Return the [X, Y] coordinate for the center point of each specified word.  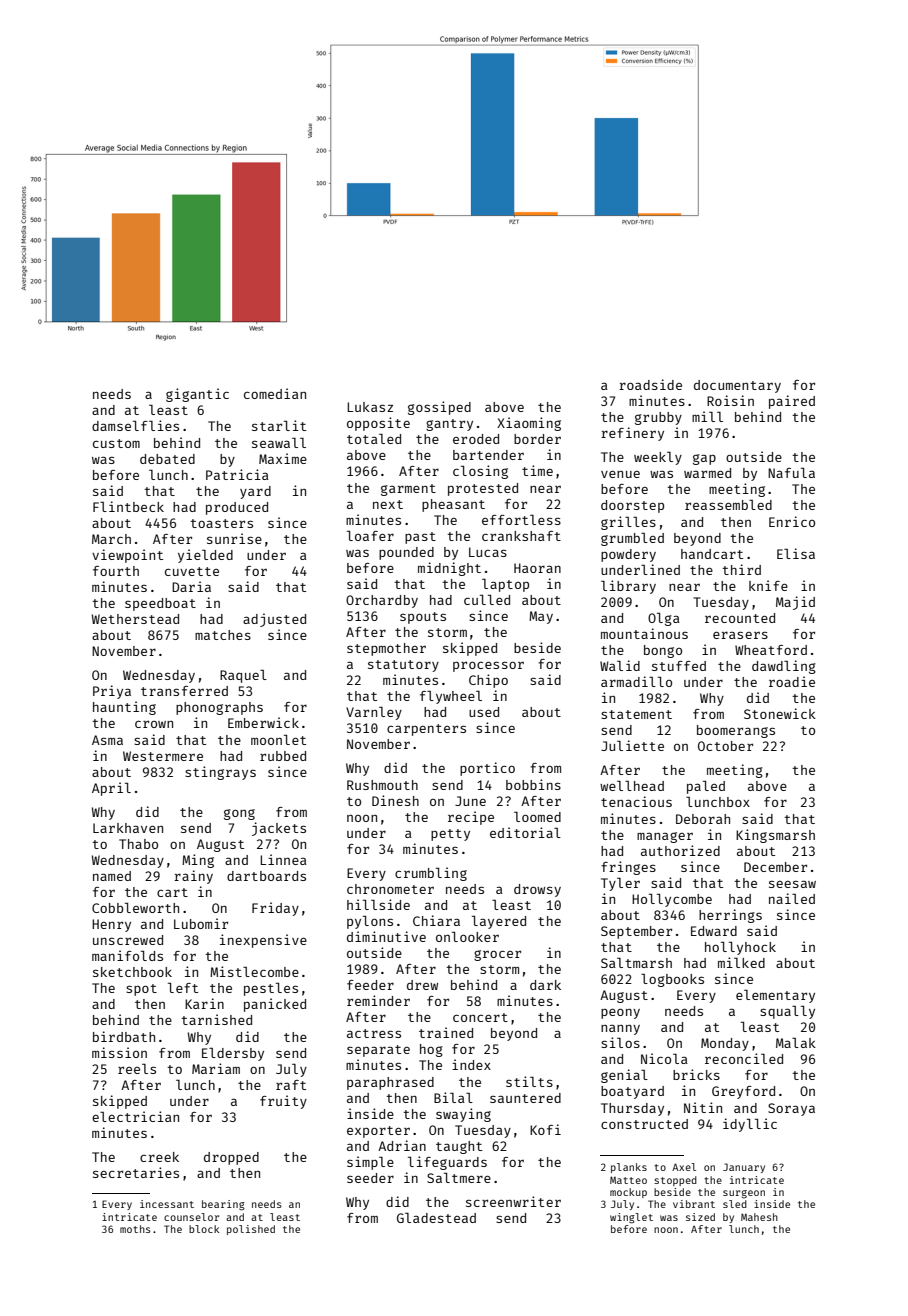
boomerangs [736, 731]
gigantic [197, 395]
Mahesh [759, 1217]
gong [239, 814]
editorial [525, 832]
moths [135, 1229]
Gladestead [436, 1217]
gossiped [439, 408]
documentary [737, 386]
